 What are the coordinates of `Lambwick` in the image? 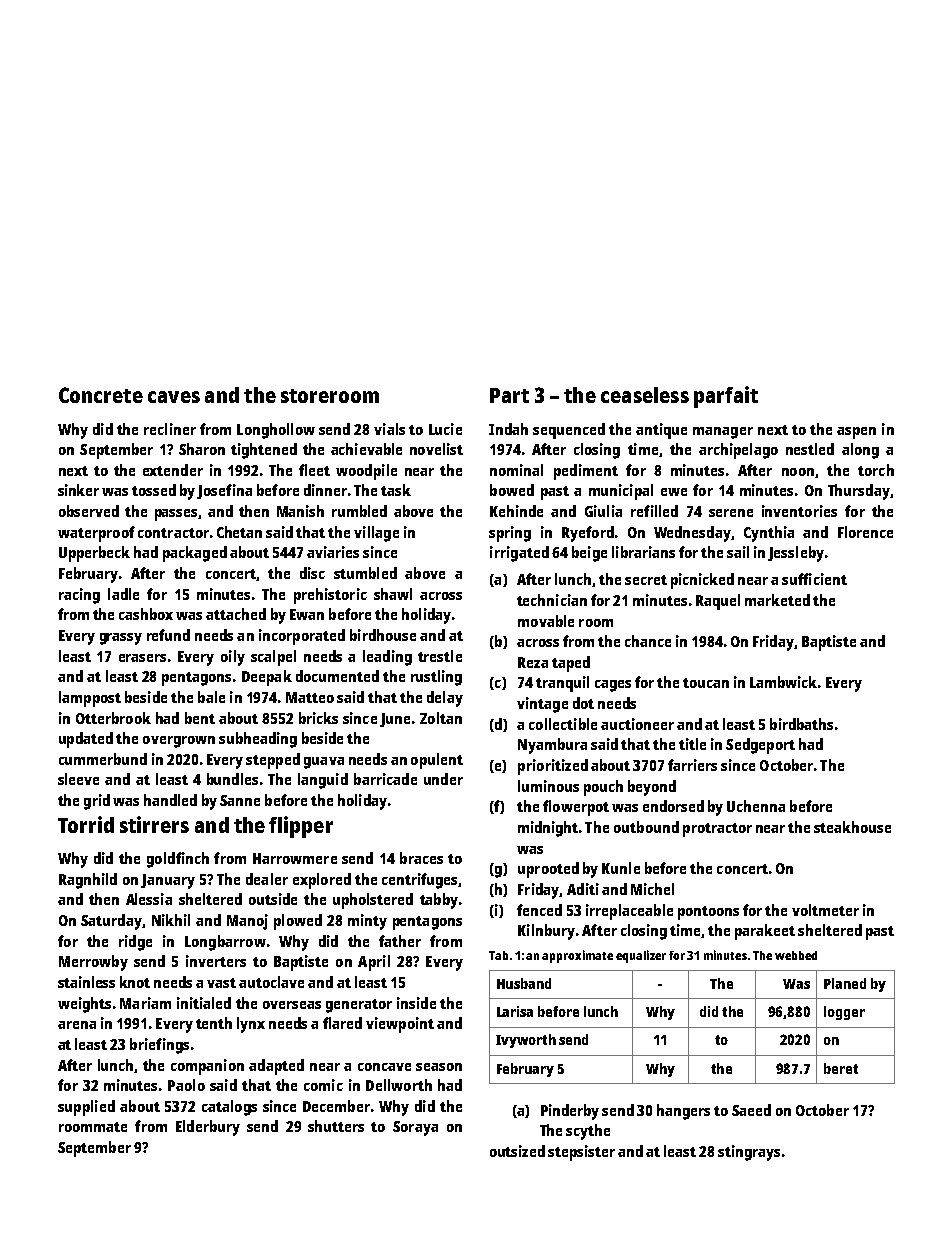 It's located at (783, 682).
